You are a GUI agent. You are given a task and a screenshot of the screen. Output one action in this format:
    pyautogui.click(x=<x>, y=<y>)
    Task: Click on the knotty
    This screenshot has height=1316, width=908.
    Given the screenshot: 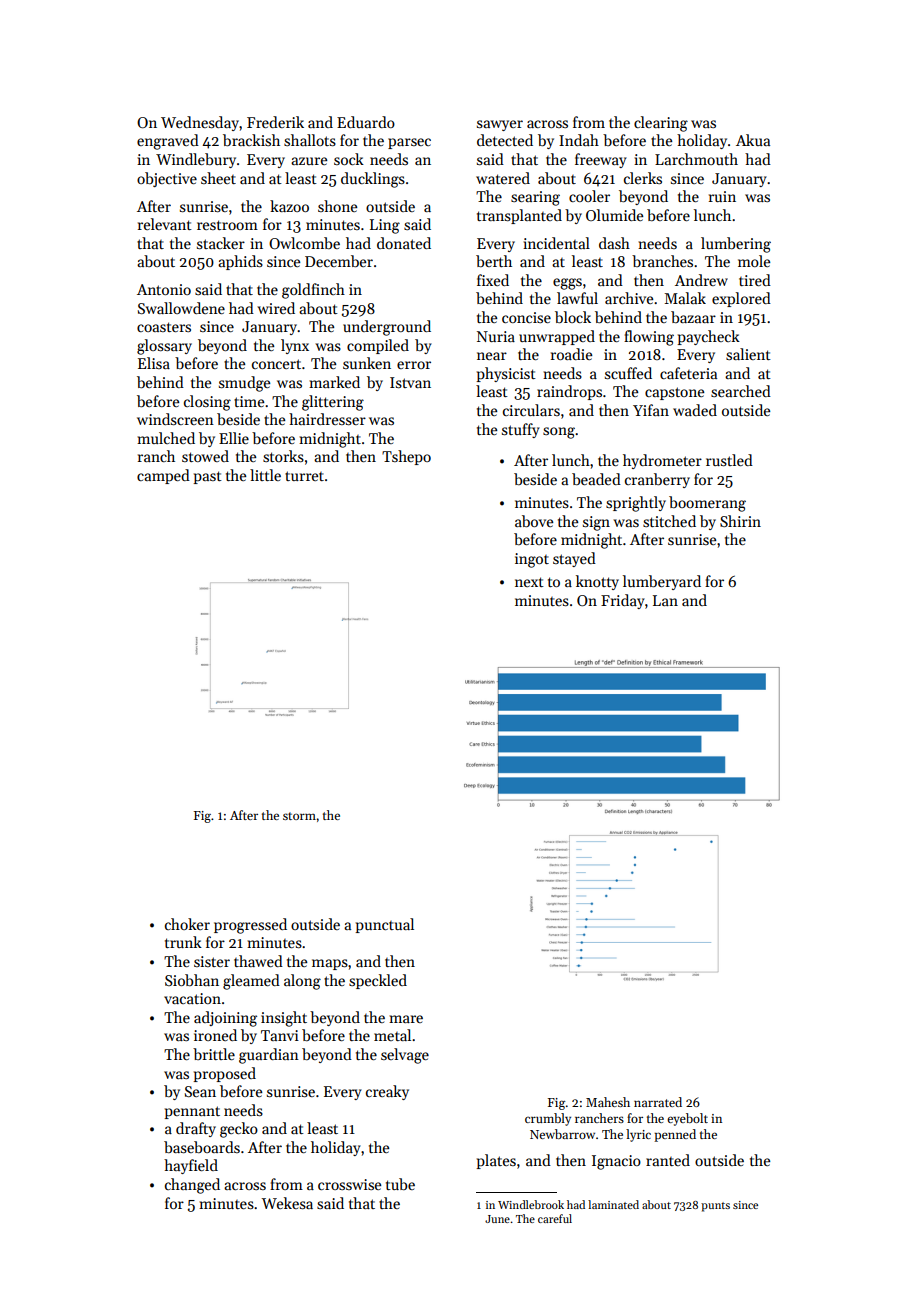 What is the action you would take?
    pyautogui.click(x=597, y=582)
